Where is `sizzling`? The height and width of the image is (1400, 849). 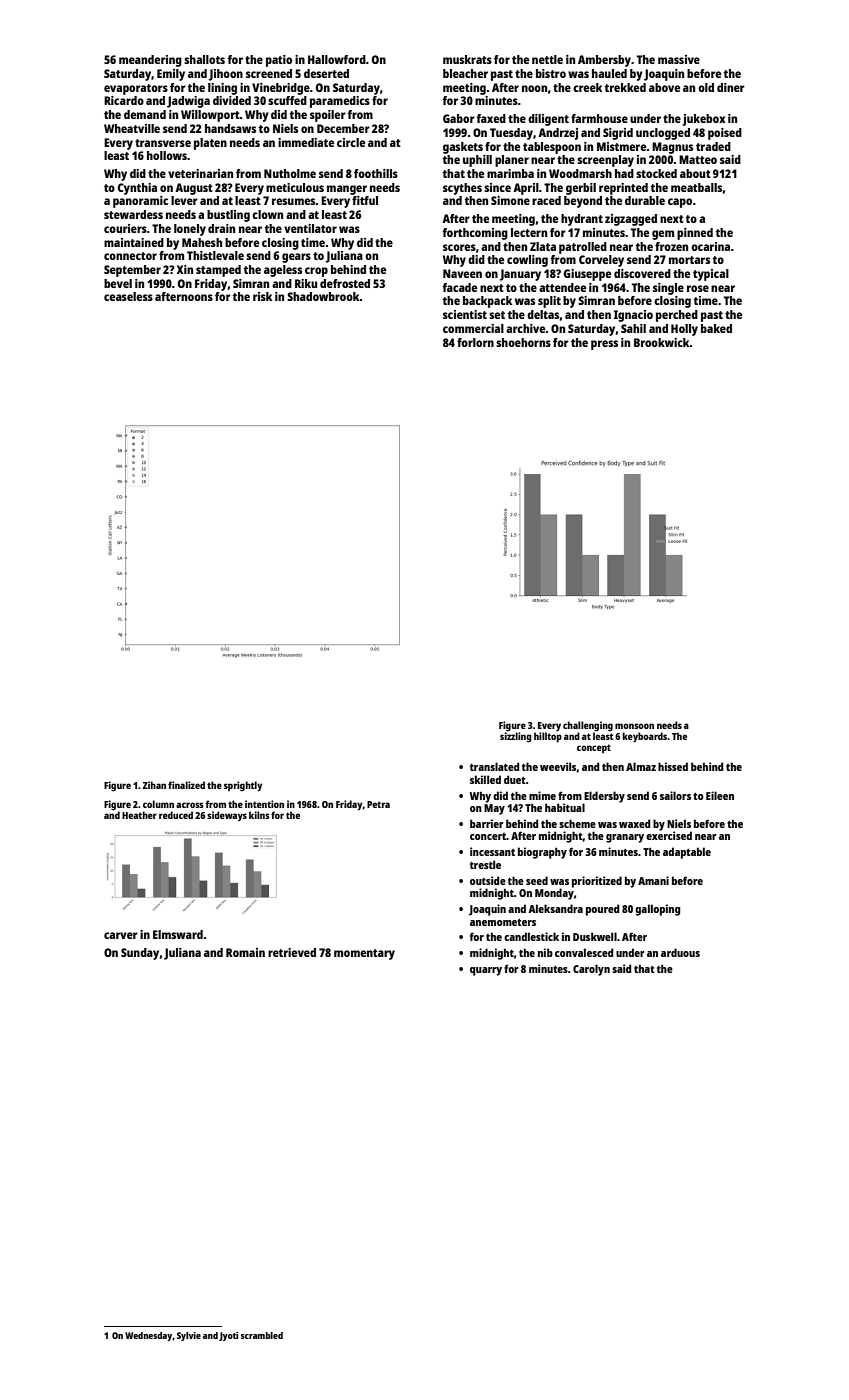
sizzling is located at coordinates (516, 737).
